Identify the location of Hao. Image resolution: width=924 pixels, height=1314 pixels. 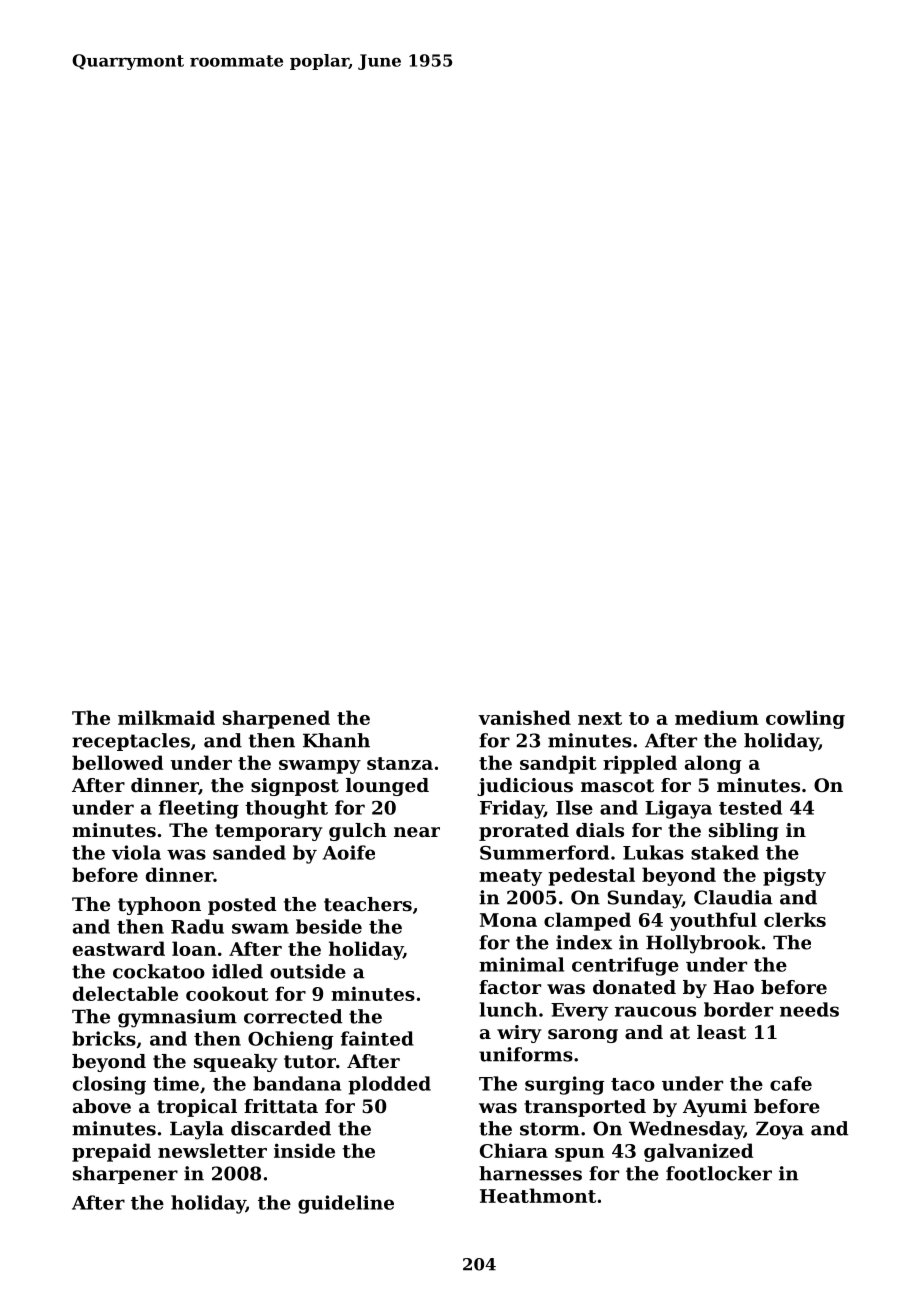
(733, 987).
